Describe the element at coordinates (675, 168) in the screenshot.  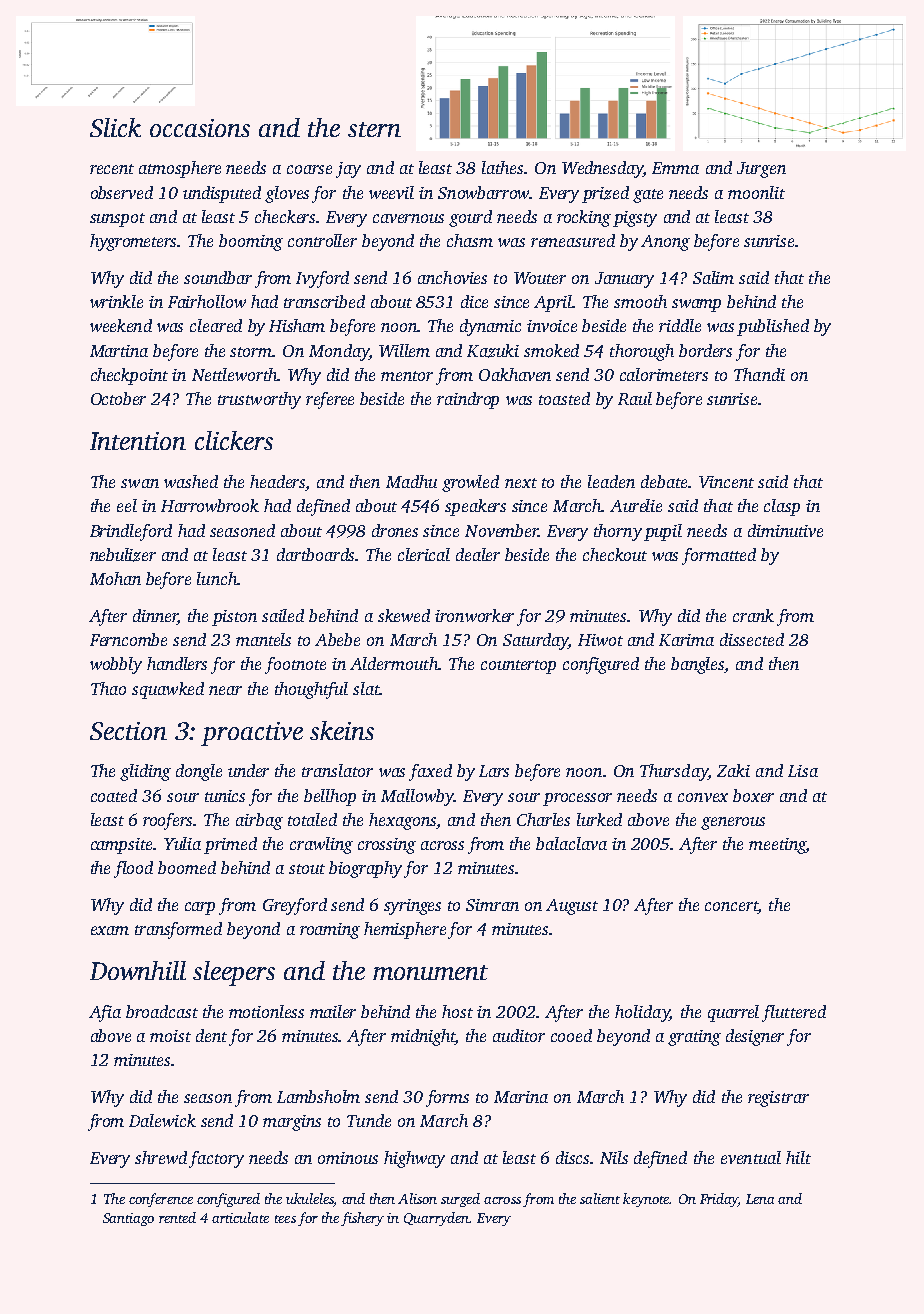
I see `Emma` at that location.
